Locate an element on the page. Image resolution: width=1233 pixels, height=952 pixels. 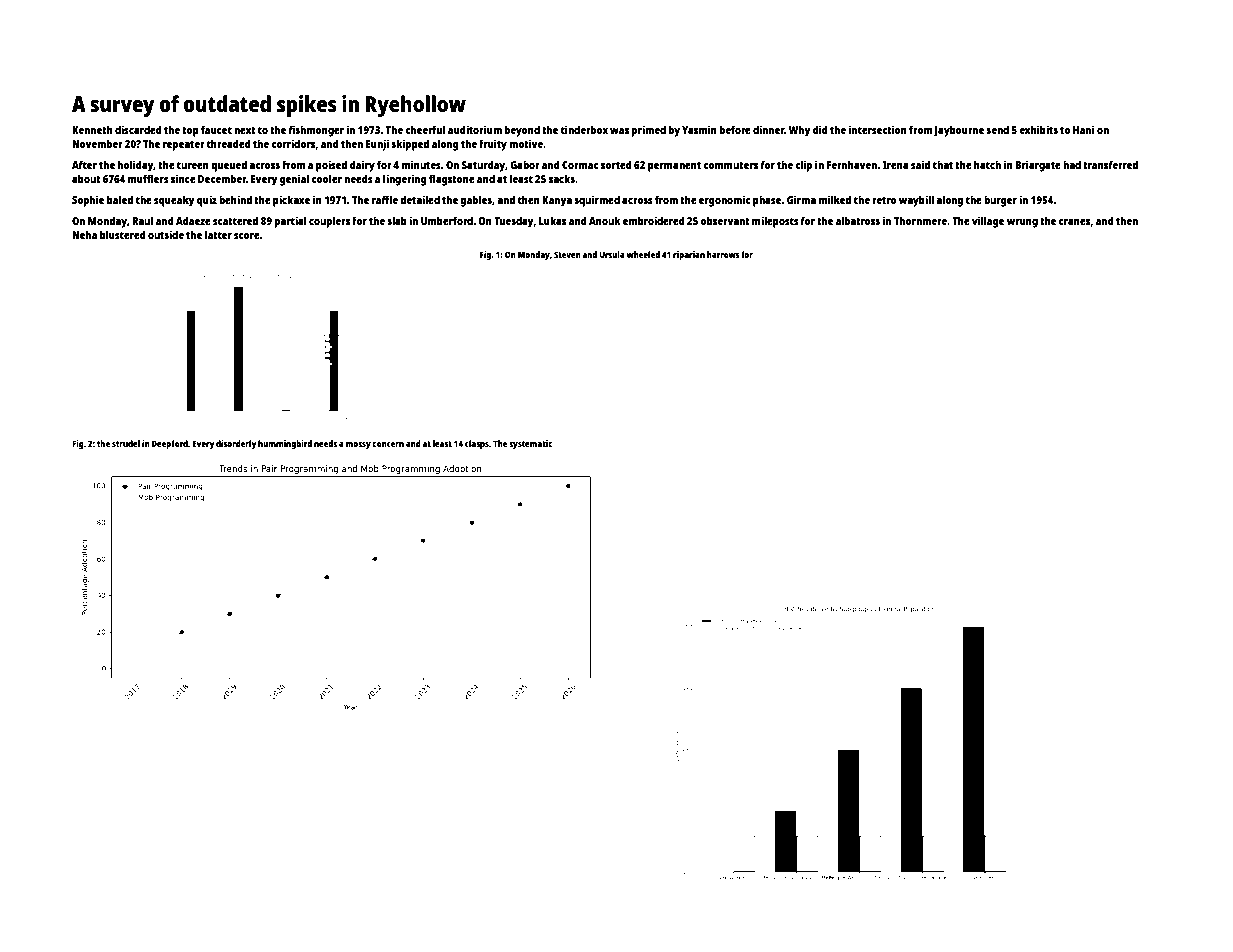
clasps is located at coordinates (477, 444).
